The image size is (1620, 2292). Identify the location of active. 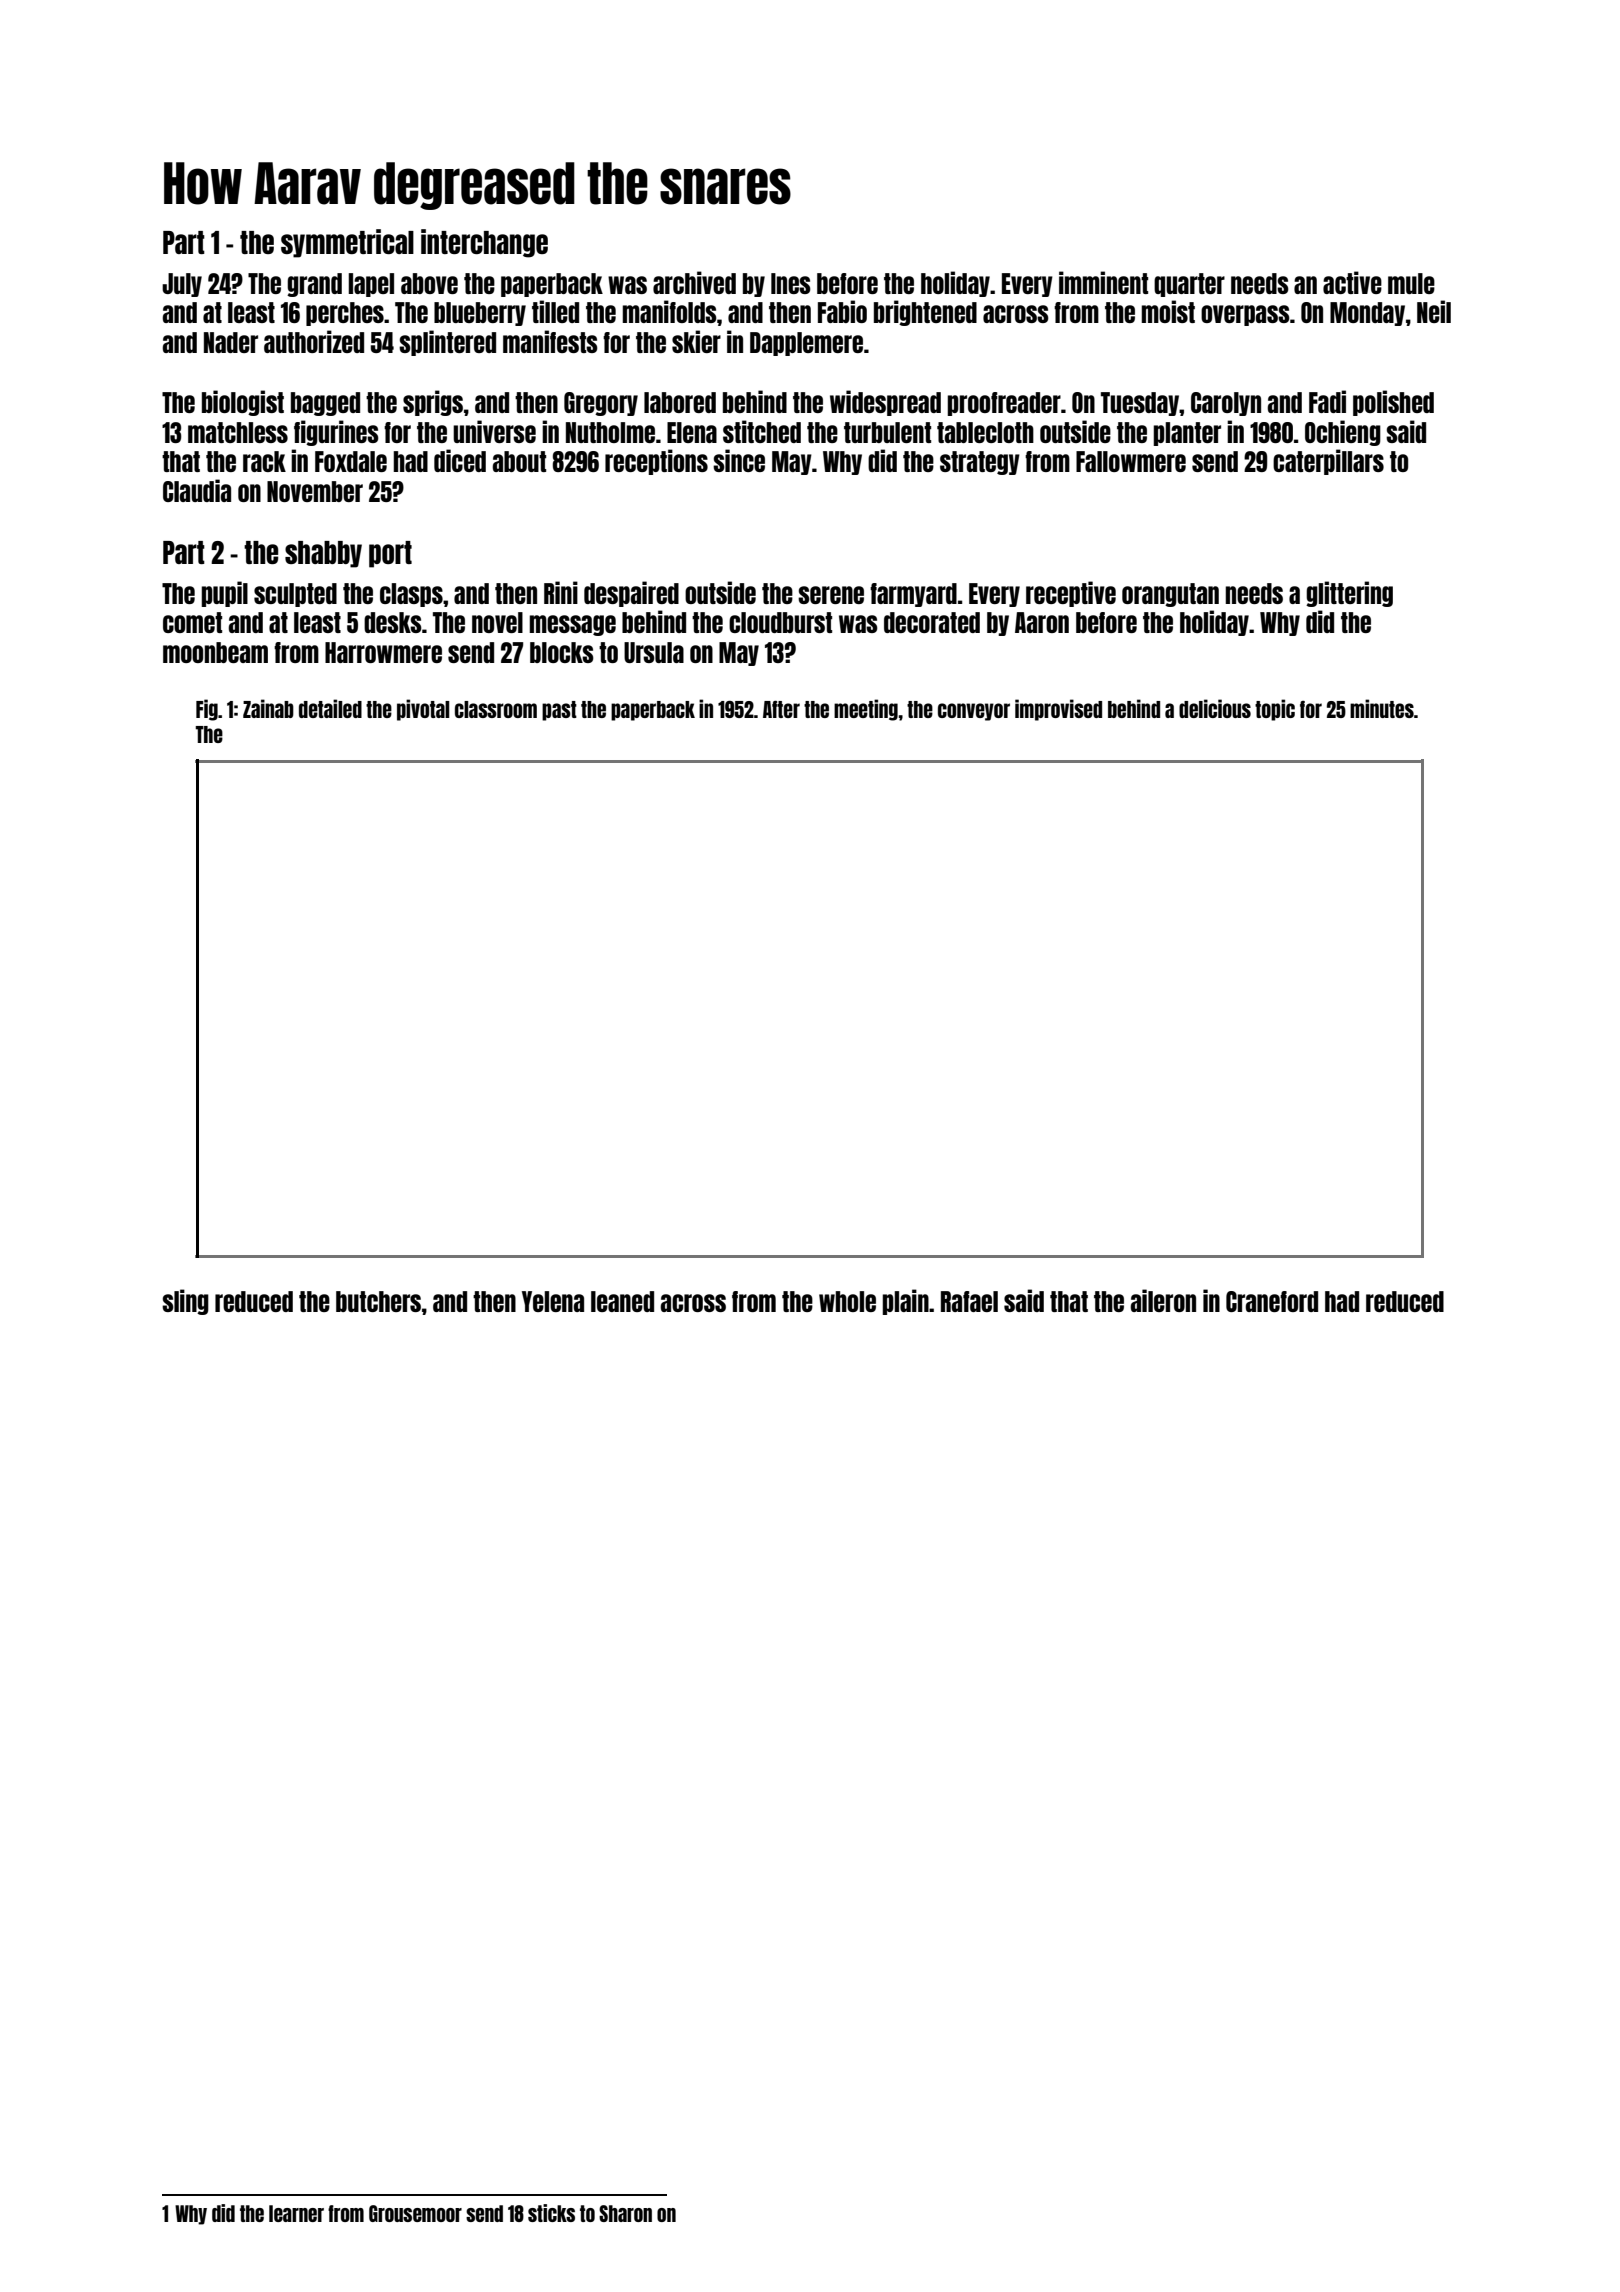
(1352, 282).
